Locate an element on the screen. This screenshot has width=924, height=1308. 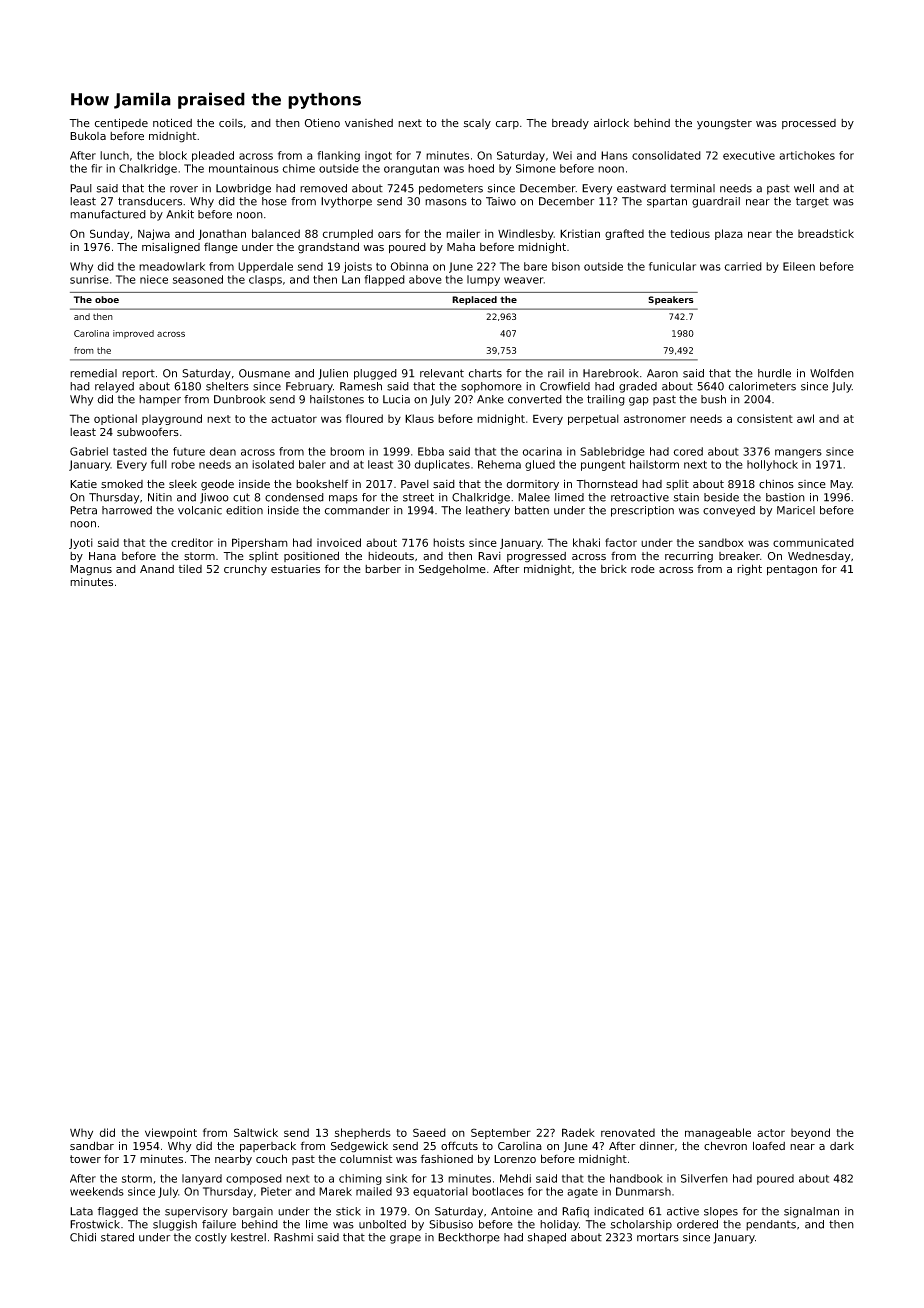
Pipersham is located at coordinates (260, 543).
